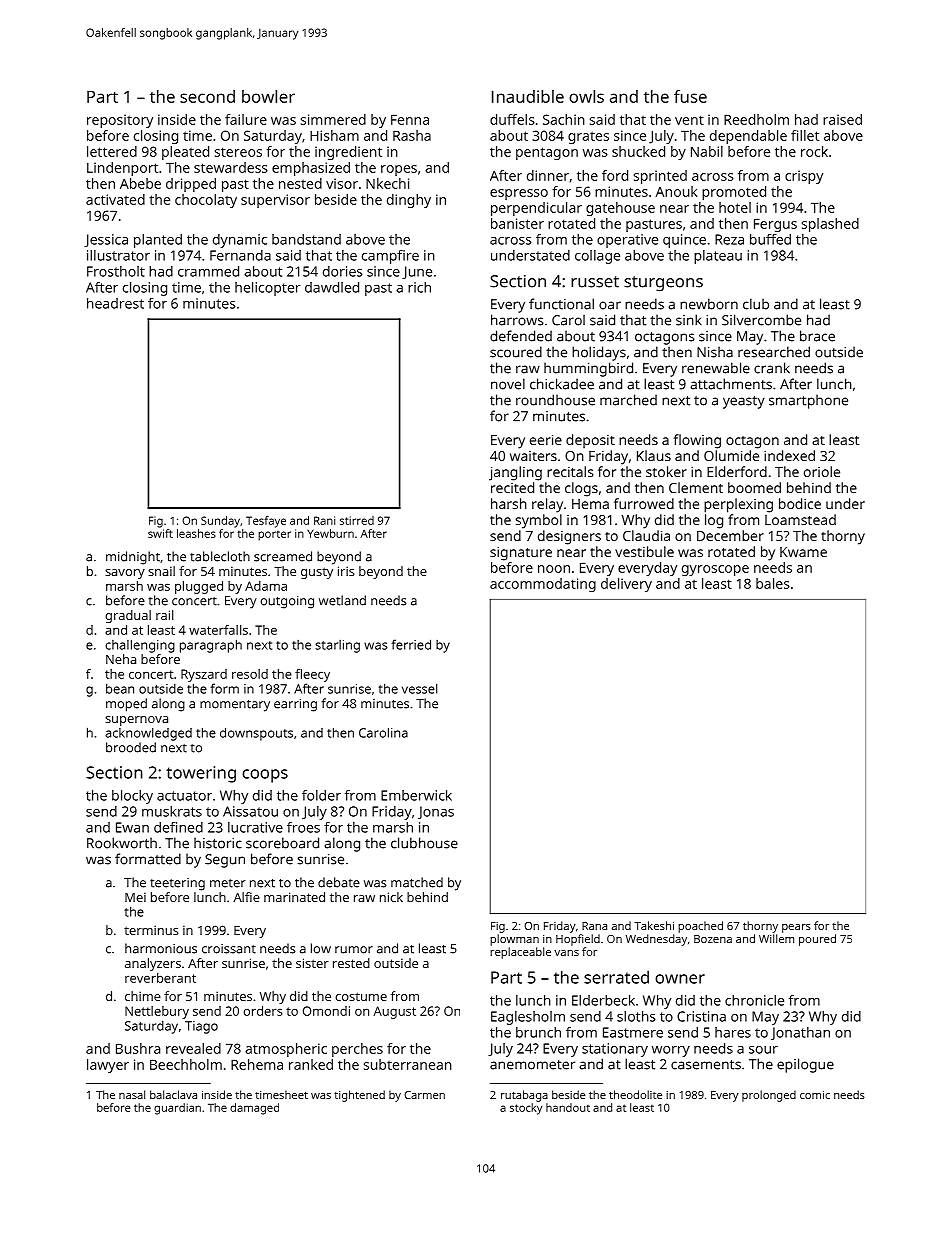 This screenshot has width=952, height=1233. What do you see at coordinates (524, 1096) in the screenshot?
I see `rutabaga` at bounding box center [524, 1096].
